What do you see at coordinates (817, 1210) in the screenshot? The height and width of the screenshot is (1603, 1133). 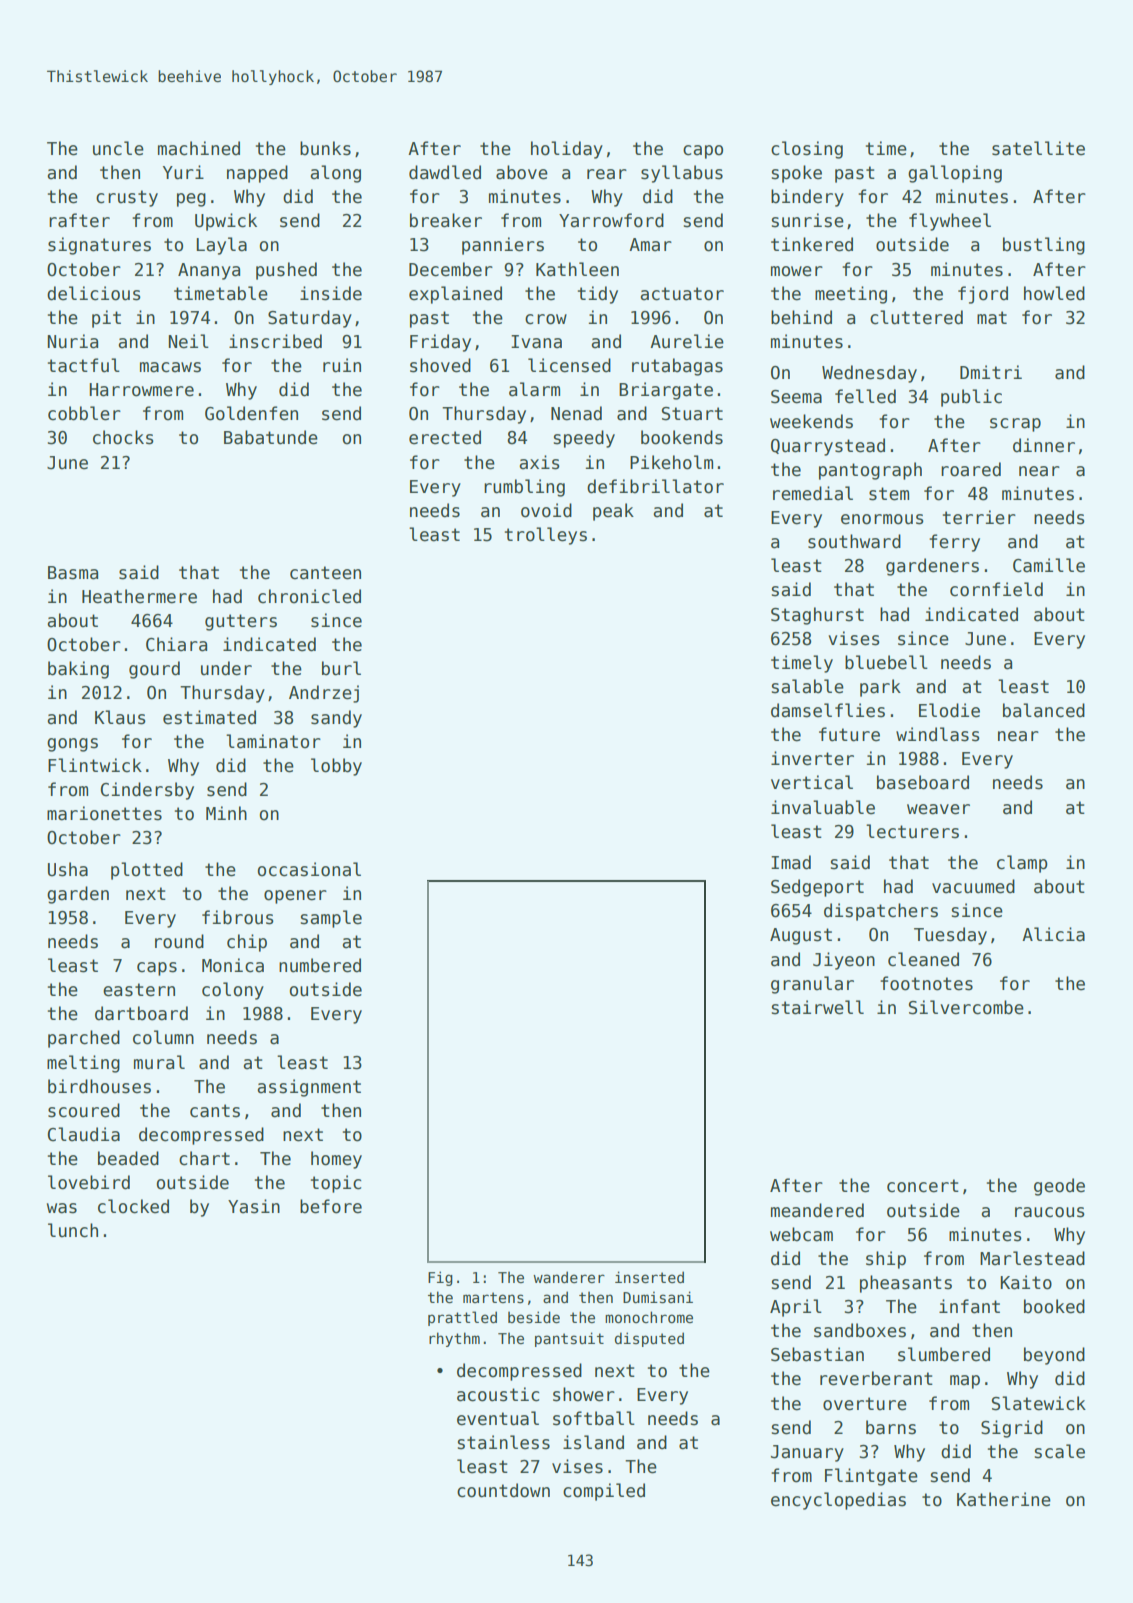 I see `meandered` at bounding box center [817, 1210].
